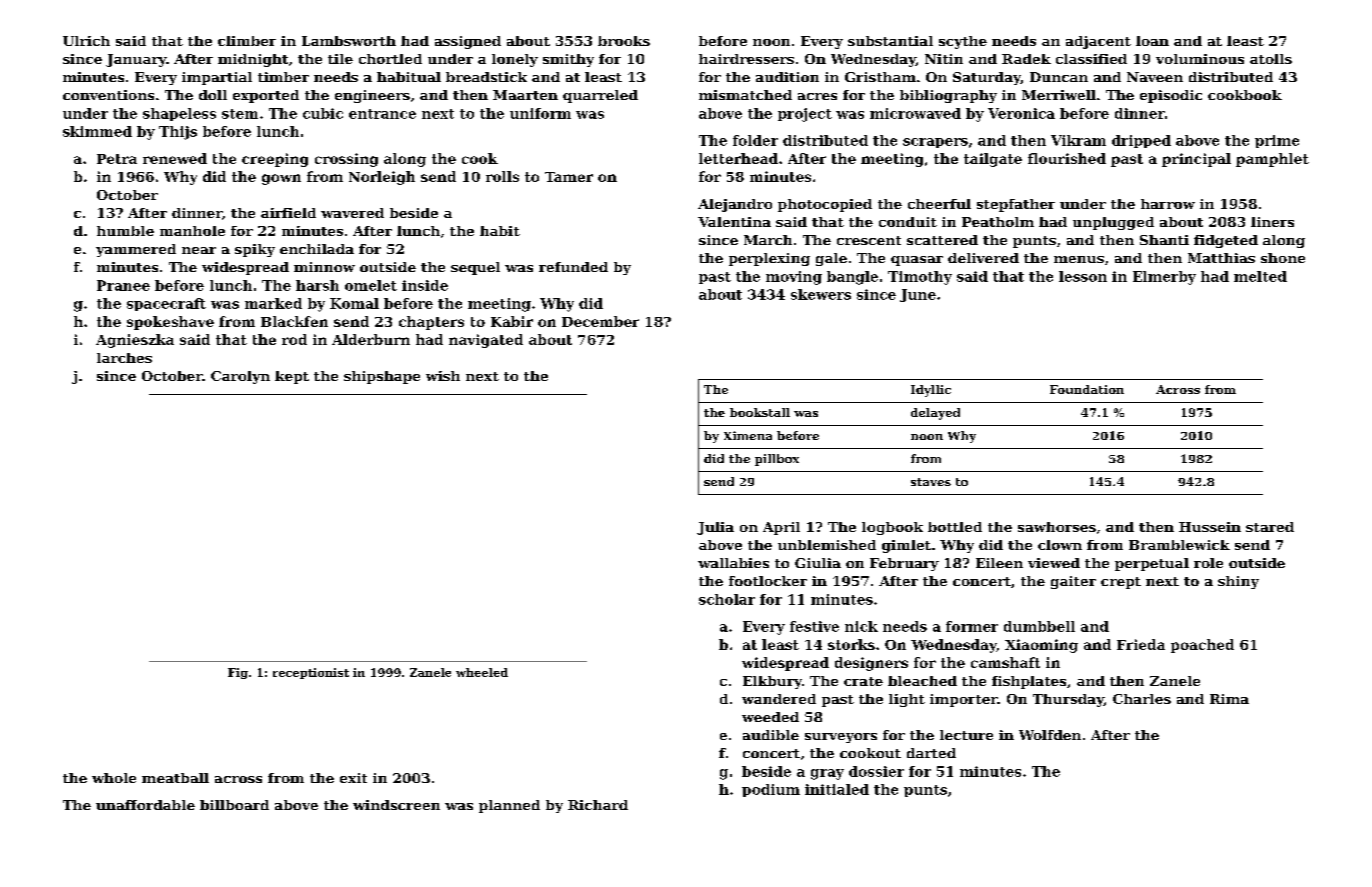  I want to click on uniform, so click(540, 113).
